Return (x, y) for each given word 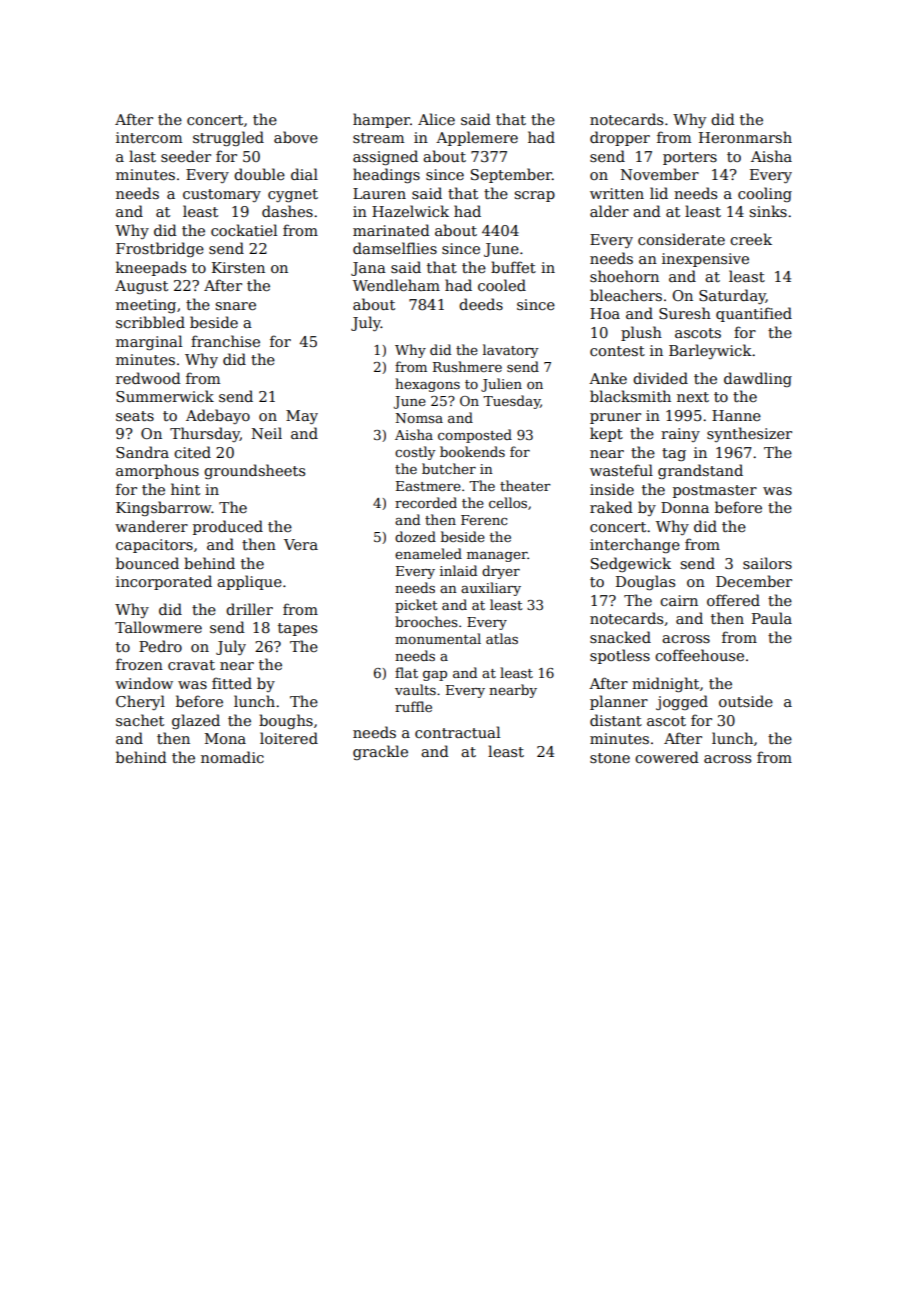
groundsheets (254, 471)
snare (235, 306)
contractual (457, 732)
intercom (149, 137)
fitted (232, 683)
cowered (667, 757)
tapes (297, 629)
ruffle (413, 706)
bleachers (626, 295)
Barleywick (710, 351)
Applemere (477, 138)
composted (475, 436)
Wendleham (396, 285)
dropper (620, 138)
